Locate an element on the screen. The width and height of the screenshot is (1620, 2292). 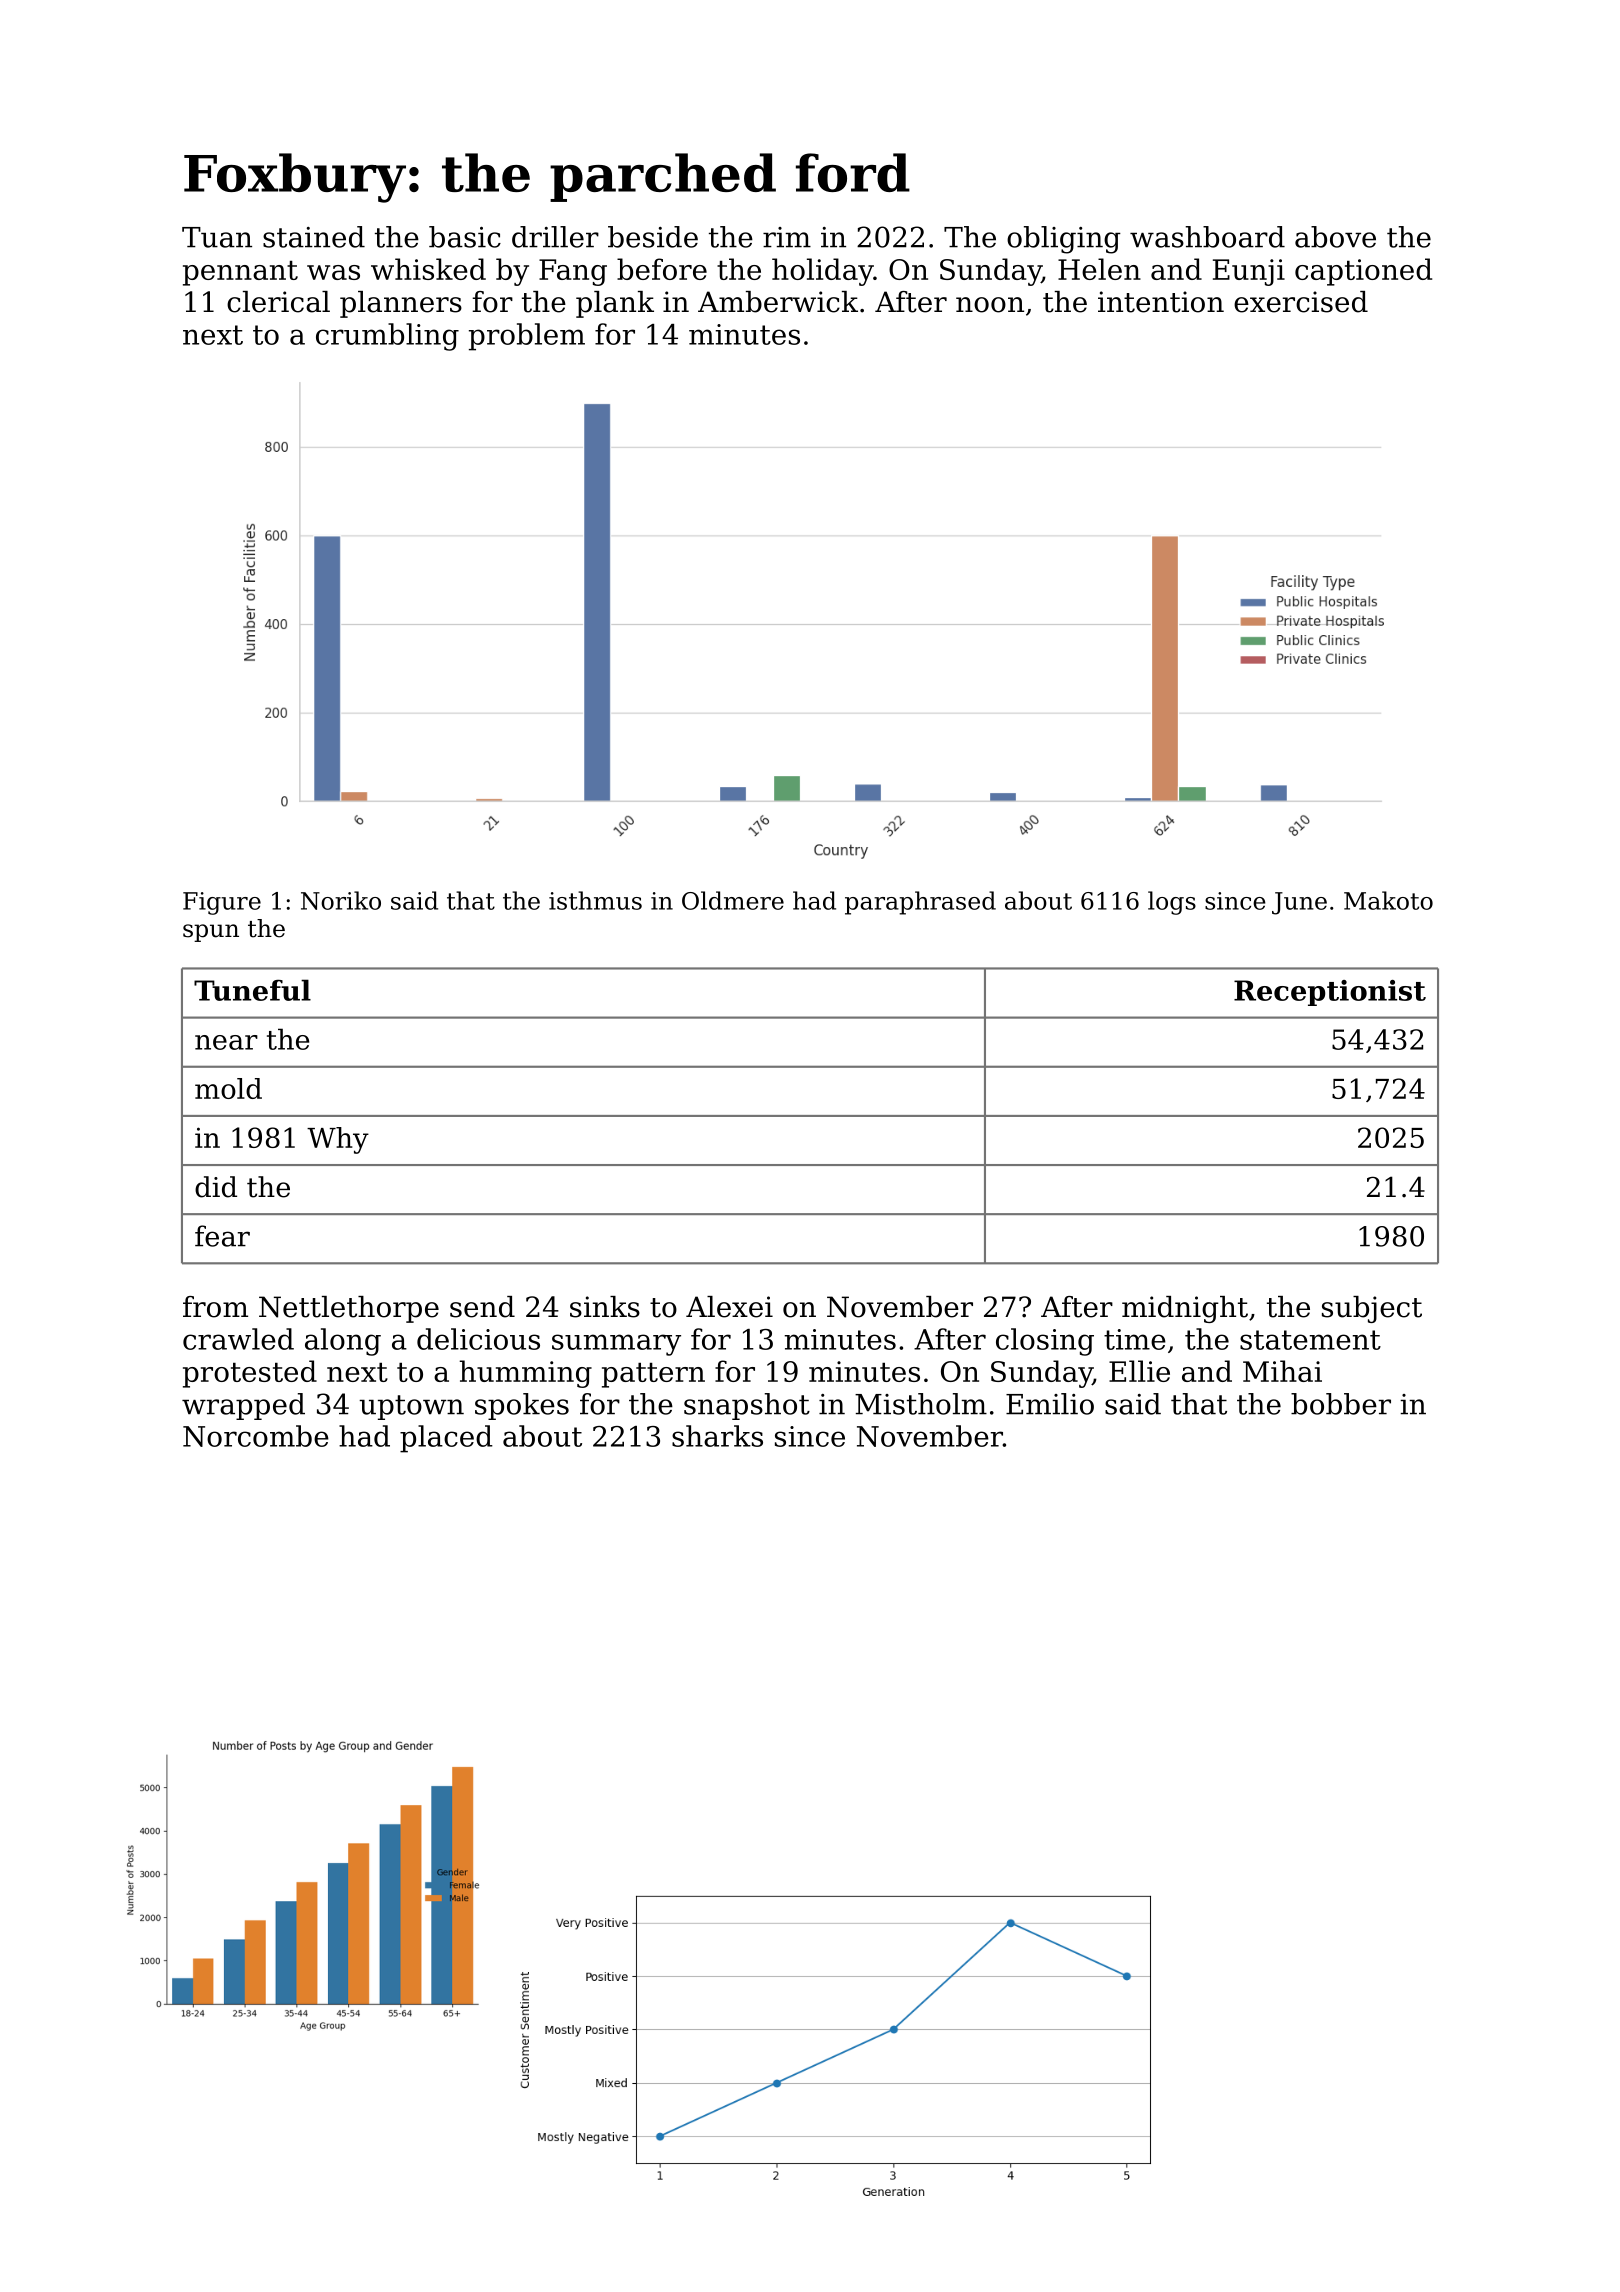
Oldmere is located at coordinates (733, 900).
